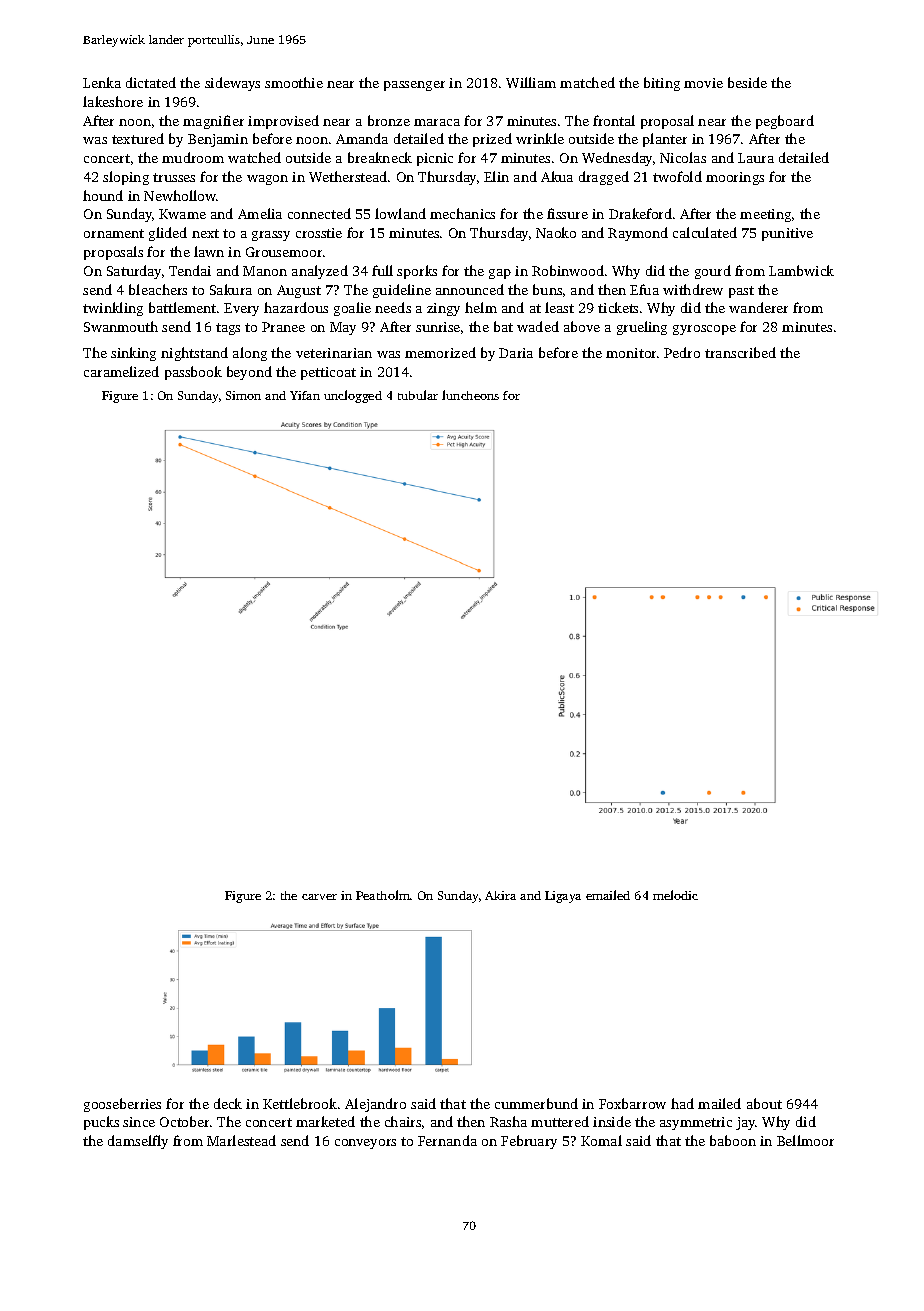 The height and width of the screenshot is (1311, 924). What do you see at coordinates (418, 395) in the screenshot?
I see `tubular` at bounding box center [418, 395].
